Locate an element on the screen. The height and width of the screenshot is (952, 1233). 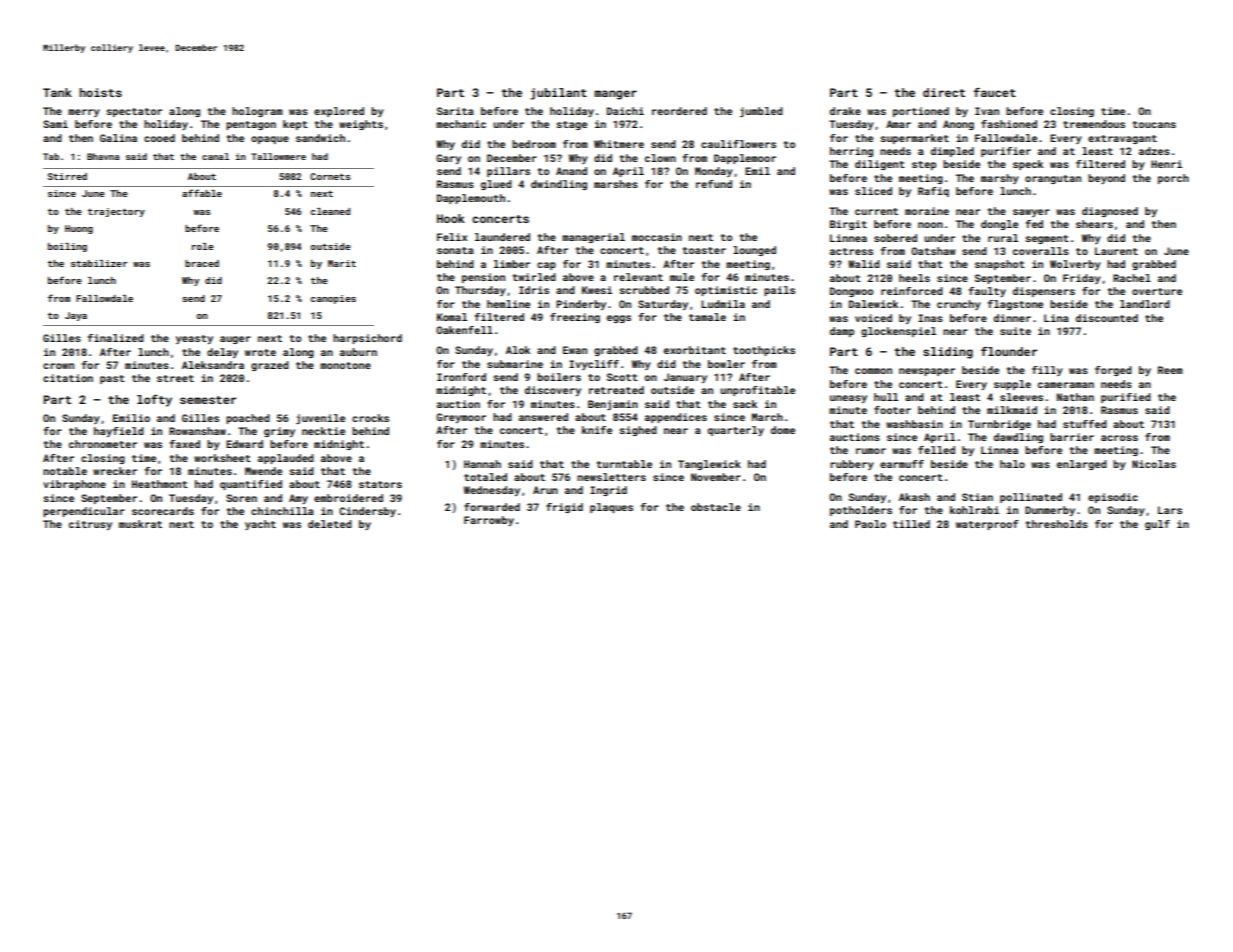
obstacle is located at coordinates (716, 507).
